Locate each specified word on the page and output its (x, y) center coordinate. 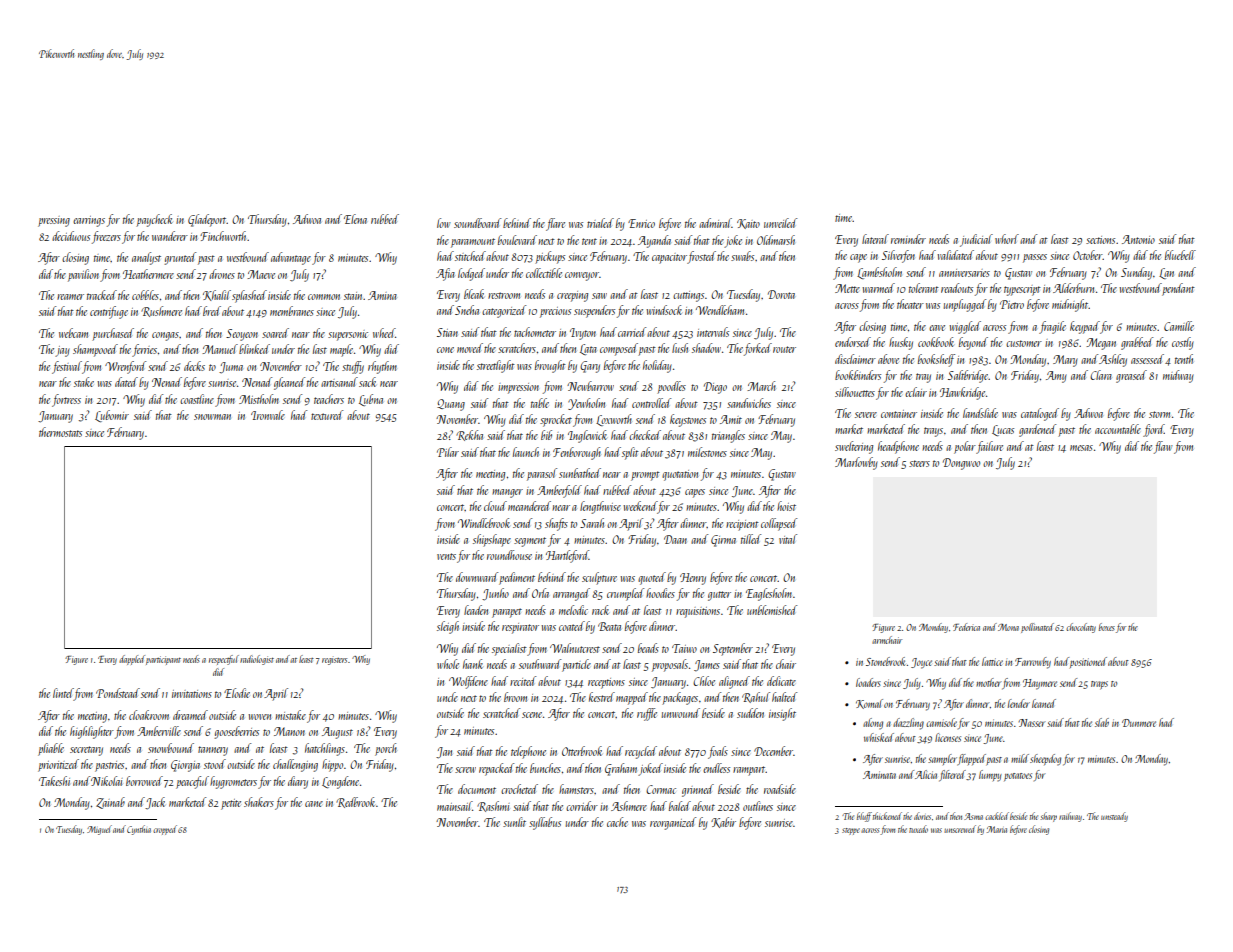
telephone (528, 752)
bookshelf (936, 360)
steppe (851, 831)
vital (788, 539)
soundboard (477, 223)
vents (446, 556)
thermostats (60, 432)
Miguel (99, 830)
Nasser (1031, 723)
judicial (976, 240)
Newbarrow (590, 386)
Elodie (237, 693)
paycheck (154, 220)
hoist (786, 506)
